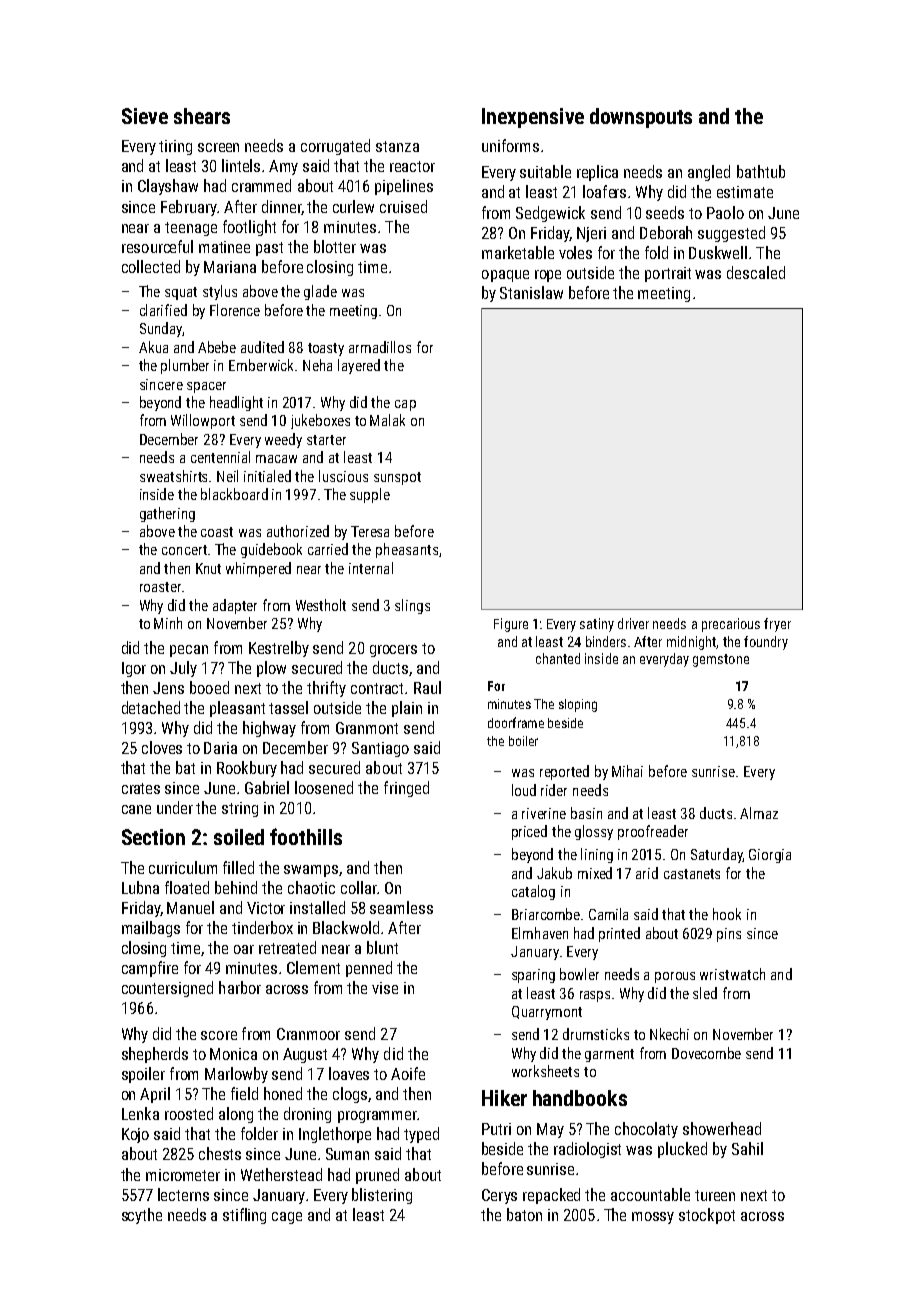 This screenshot has width=924, height=1308. I want to click on cruised, so click(403, 206).
